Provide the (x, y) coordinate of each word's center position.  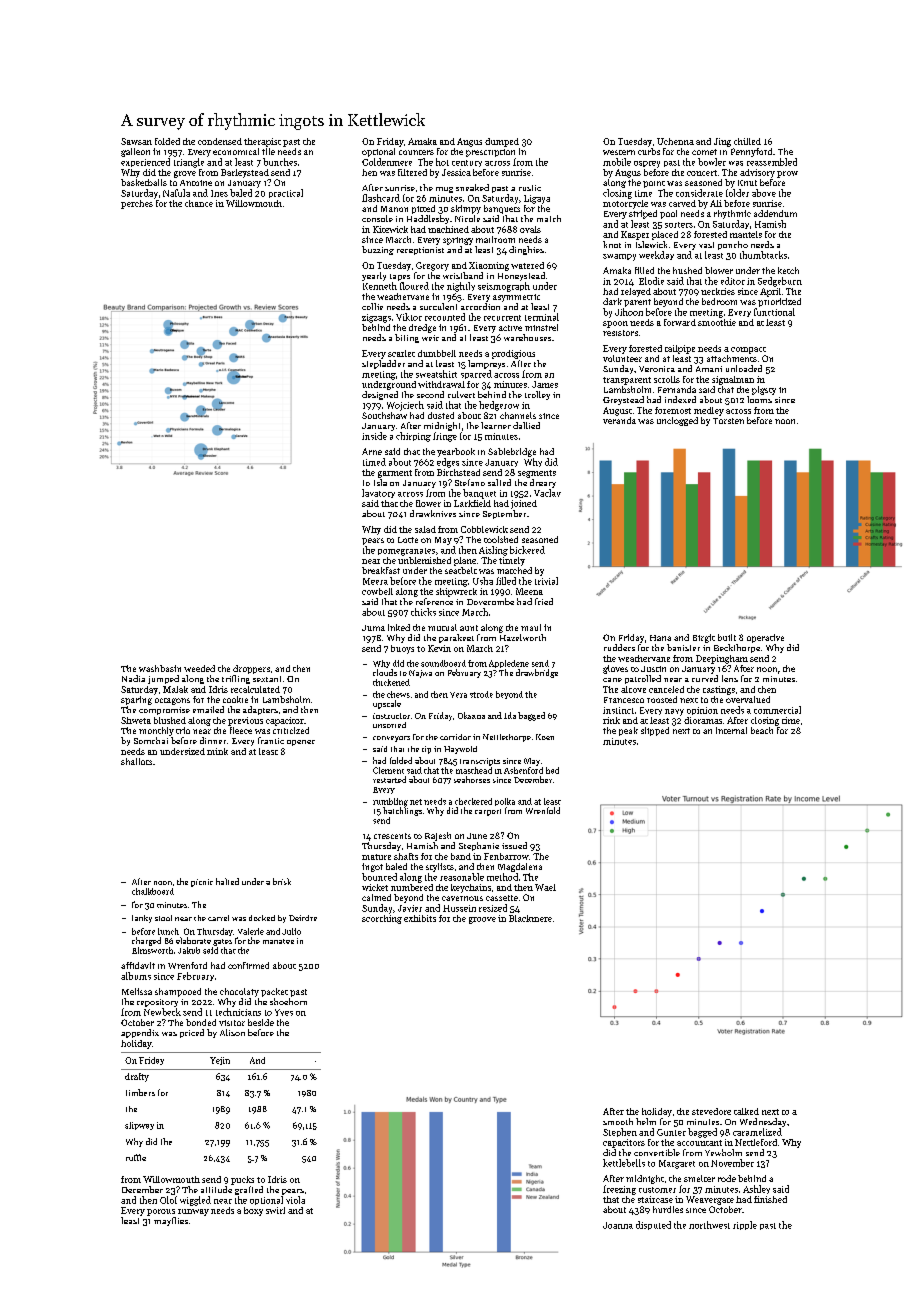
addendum (775, 213)
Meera (375, 581)
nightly (461, 287)
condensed (220, 141)
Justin (653, 669)
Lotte (408, 540)
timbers (140, 1092)
